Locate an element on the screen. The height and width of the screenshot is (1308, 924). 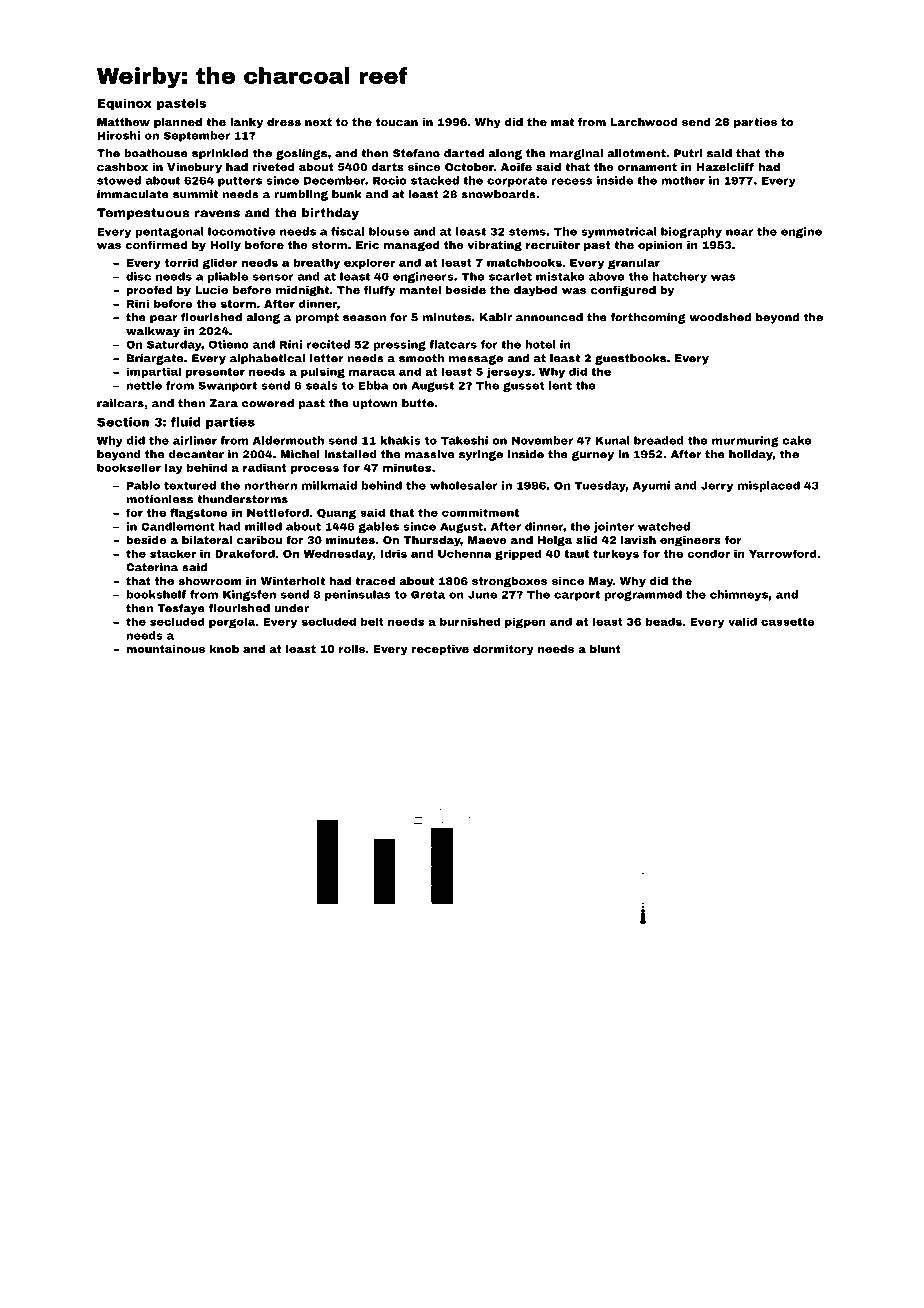
belt is located at coordinates (372, 621).
